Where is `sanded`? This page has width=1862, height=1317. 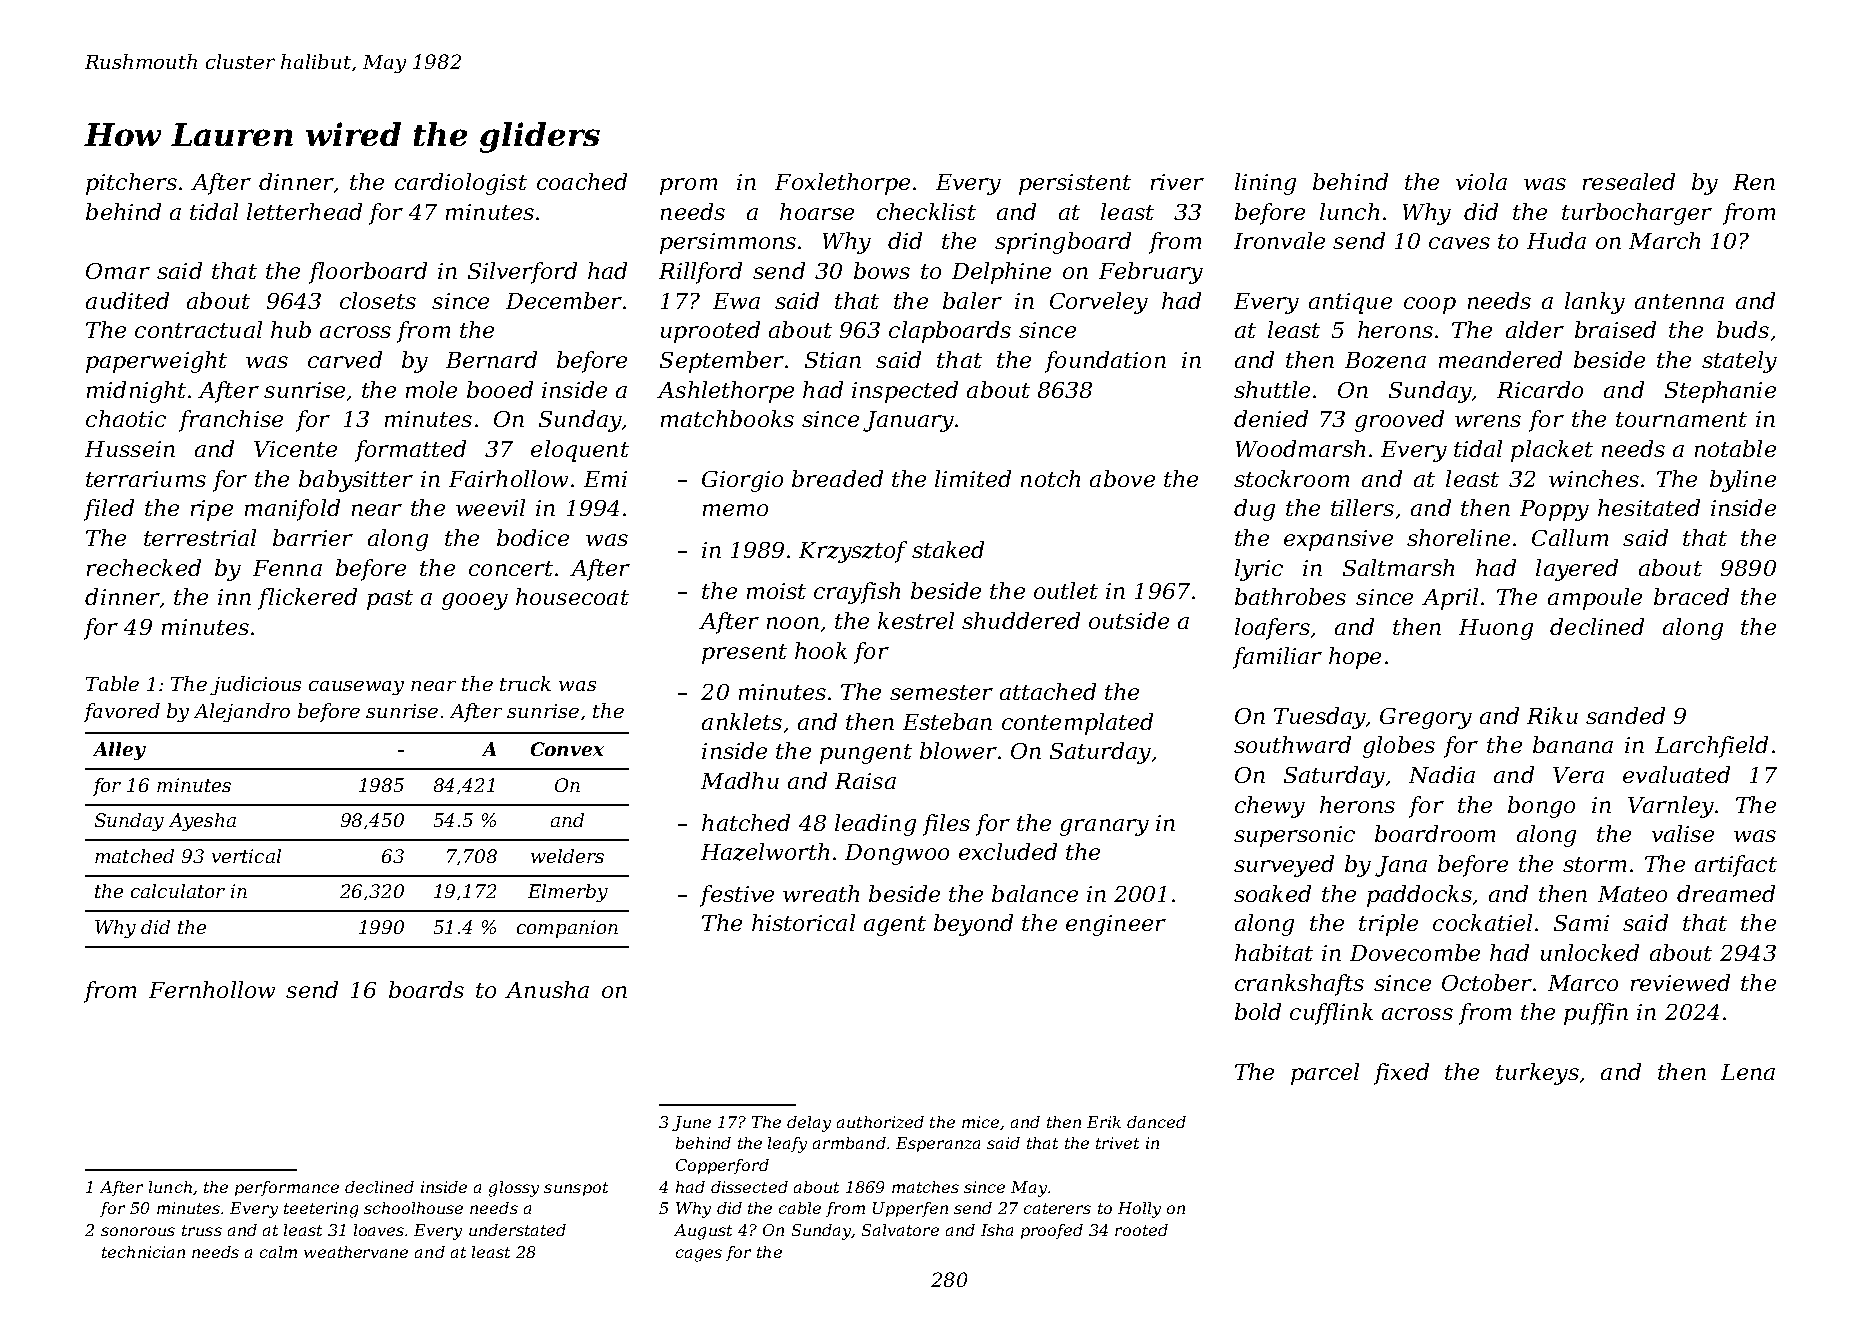 sanded is located at coordinates (1625, 715).
